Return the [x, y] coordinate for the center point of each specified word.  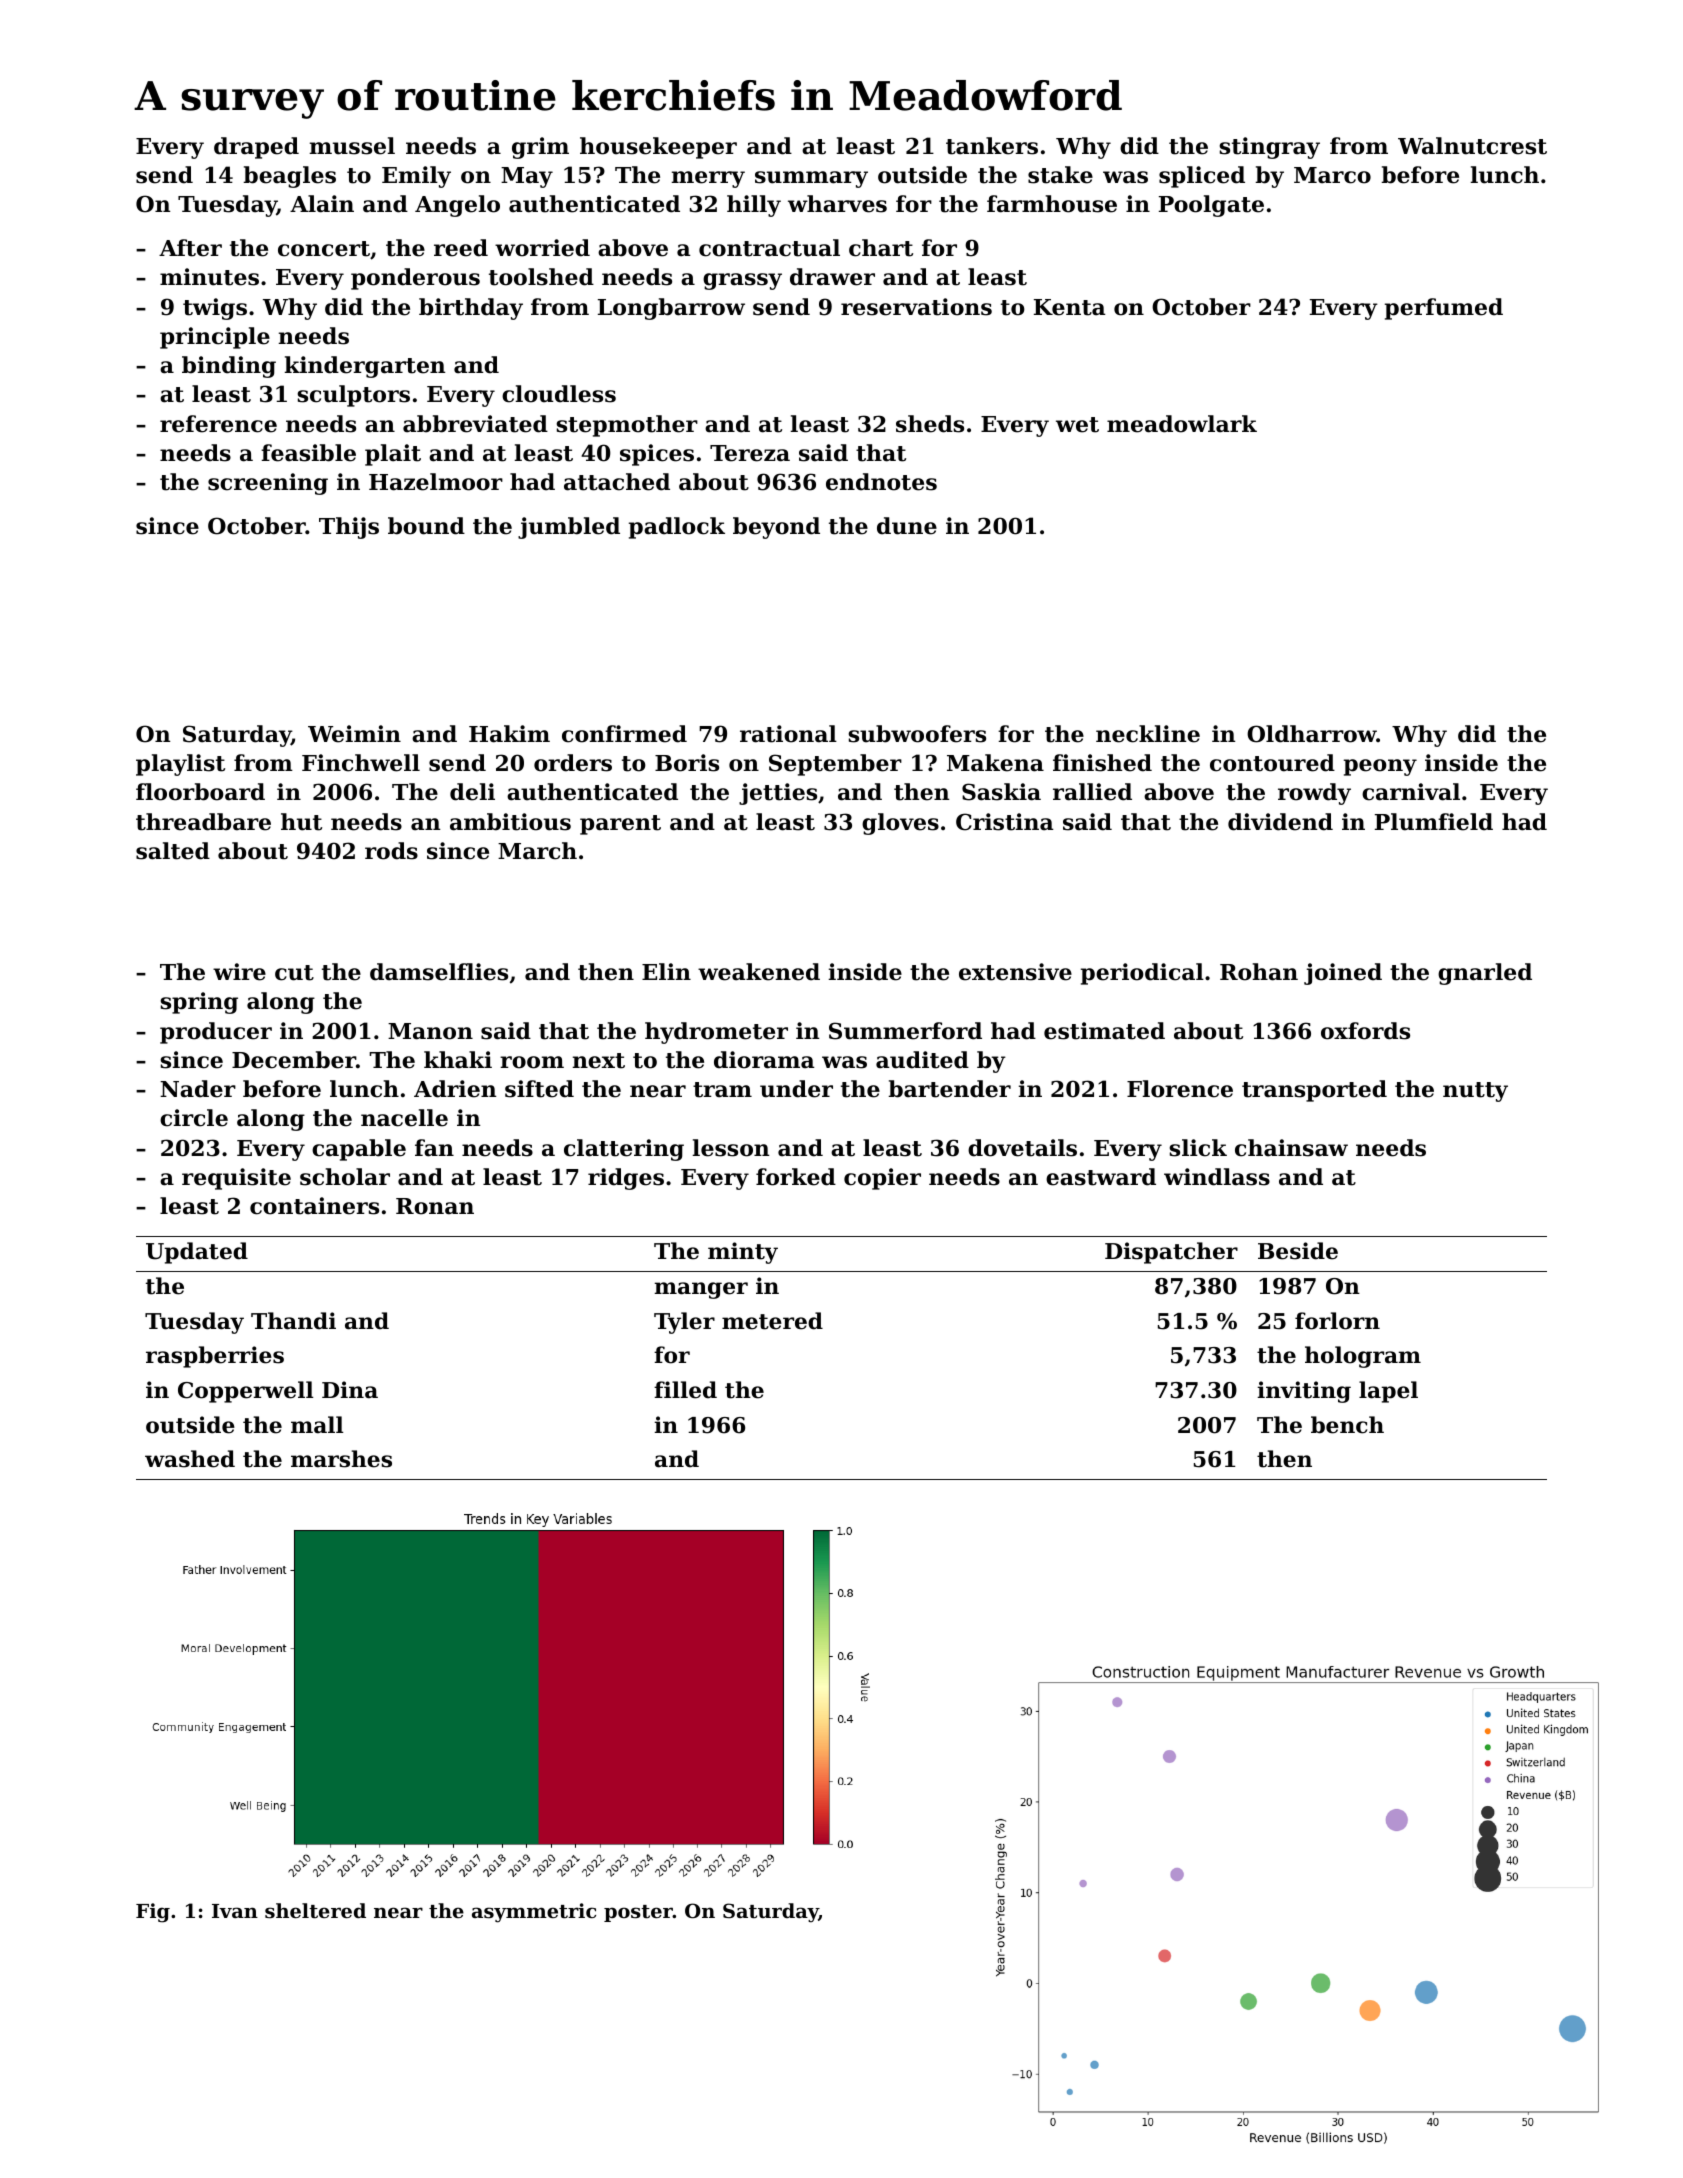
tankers [992, 146]
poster [638, 1913]
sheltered [315, 1911]
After [190, 248]
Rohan [1259, 972]
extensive [1015, 972]
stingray [1269, 148]
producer [216, 1033]
